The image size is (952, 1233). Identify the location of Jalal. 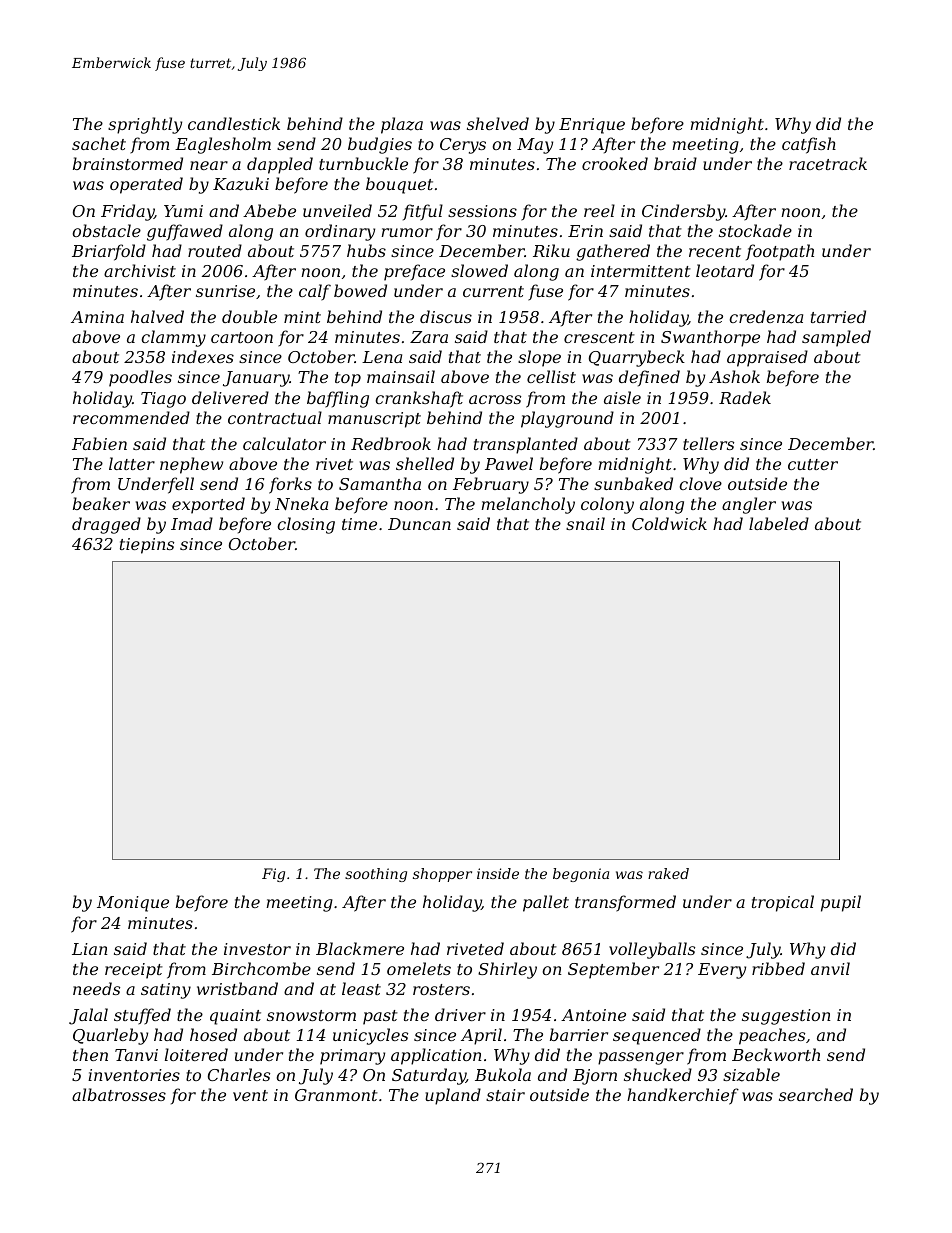
(88, 1016).
